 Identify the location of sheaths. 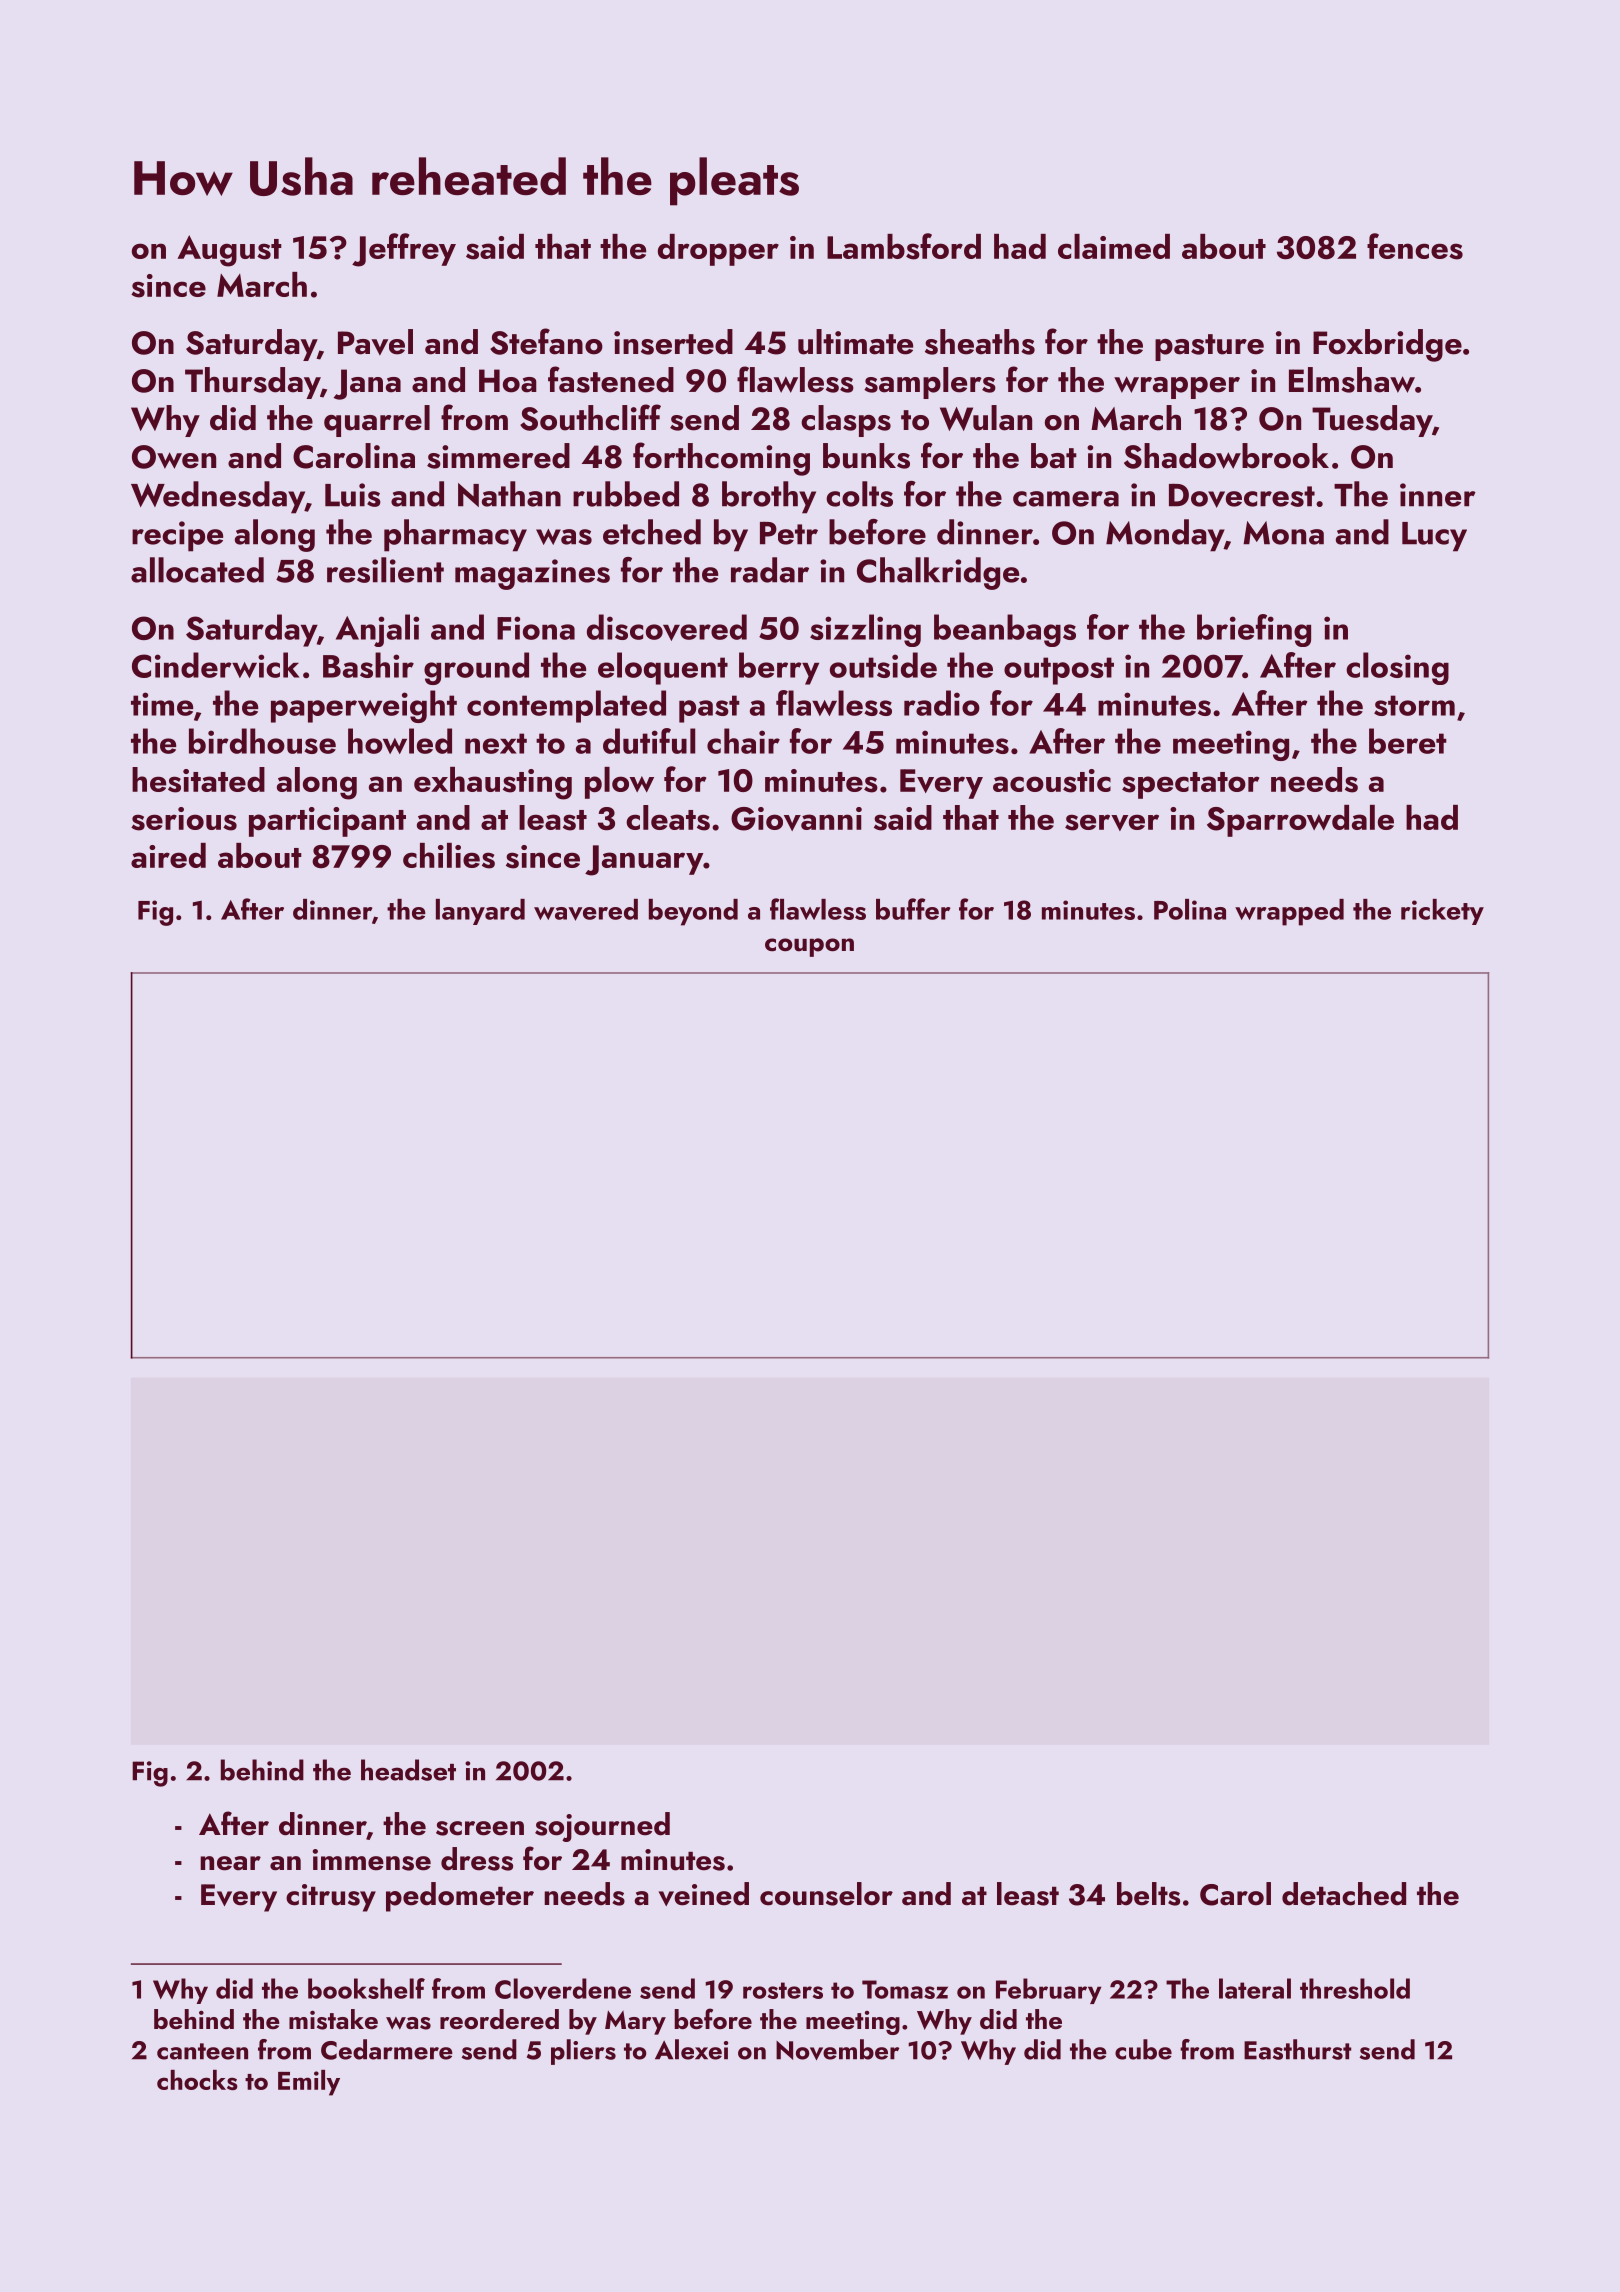
(980, 342).
